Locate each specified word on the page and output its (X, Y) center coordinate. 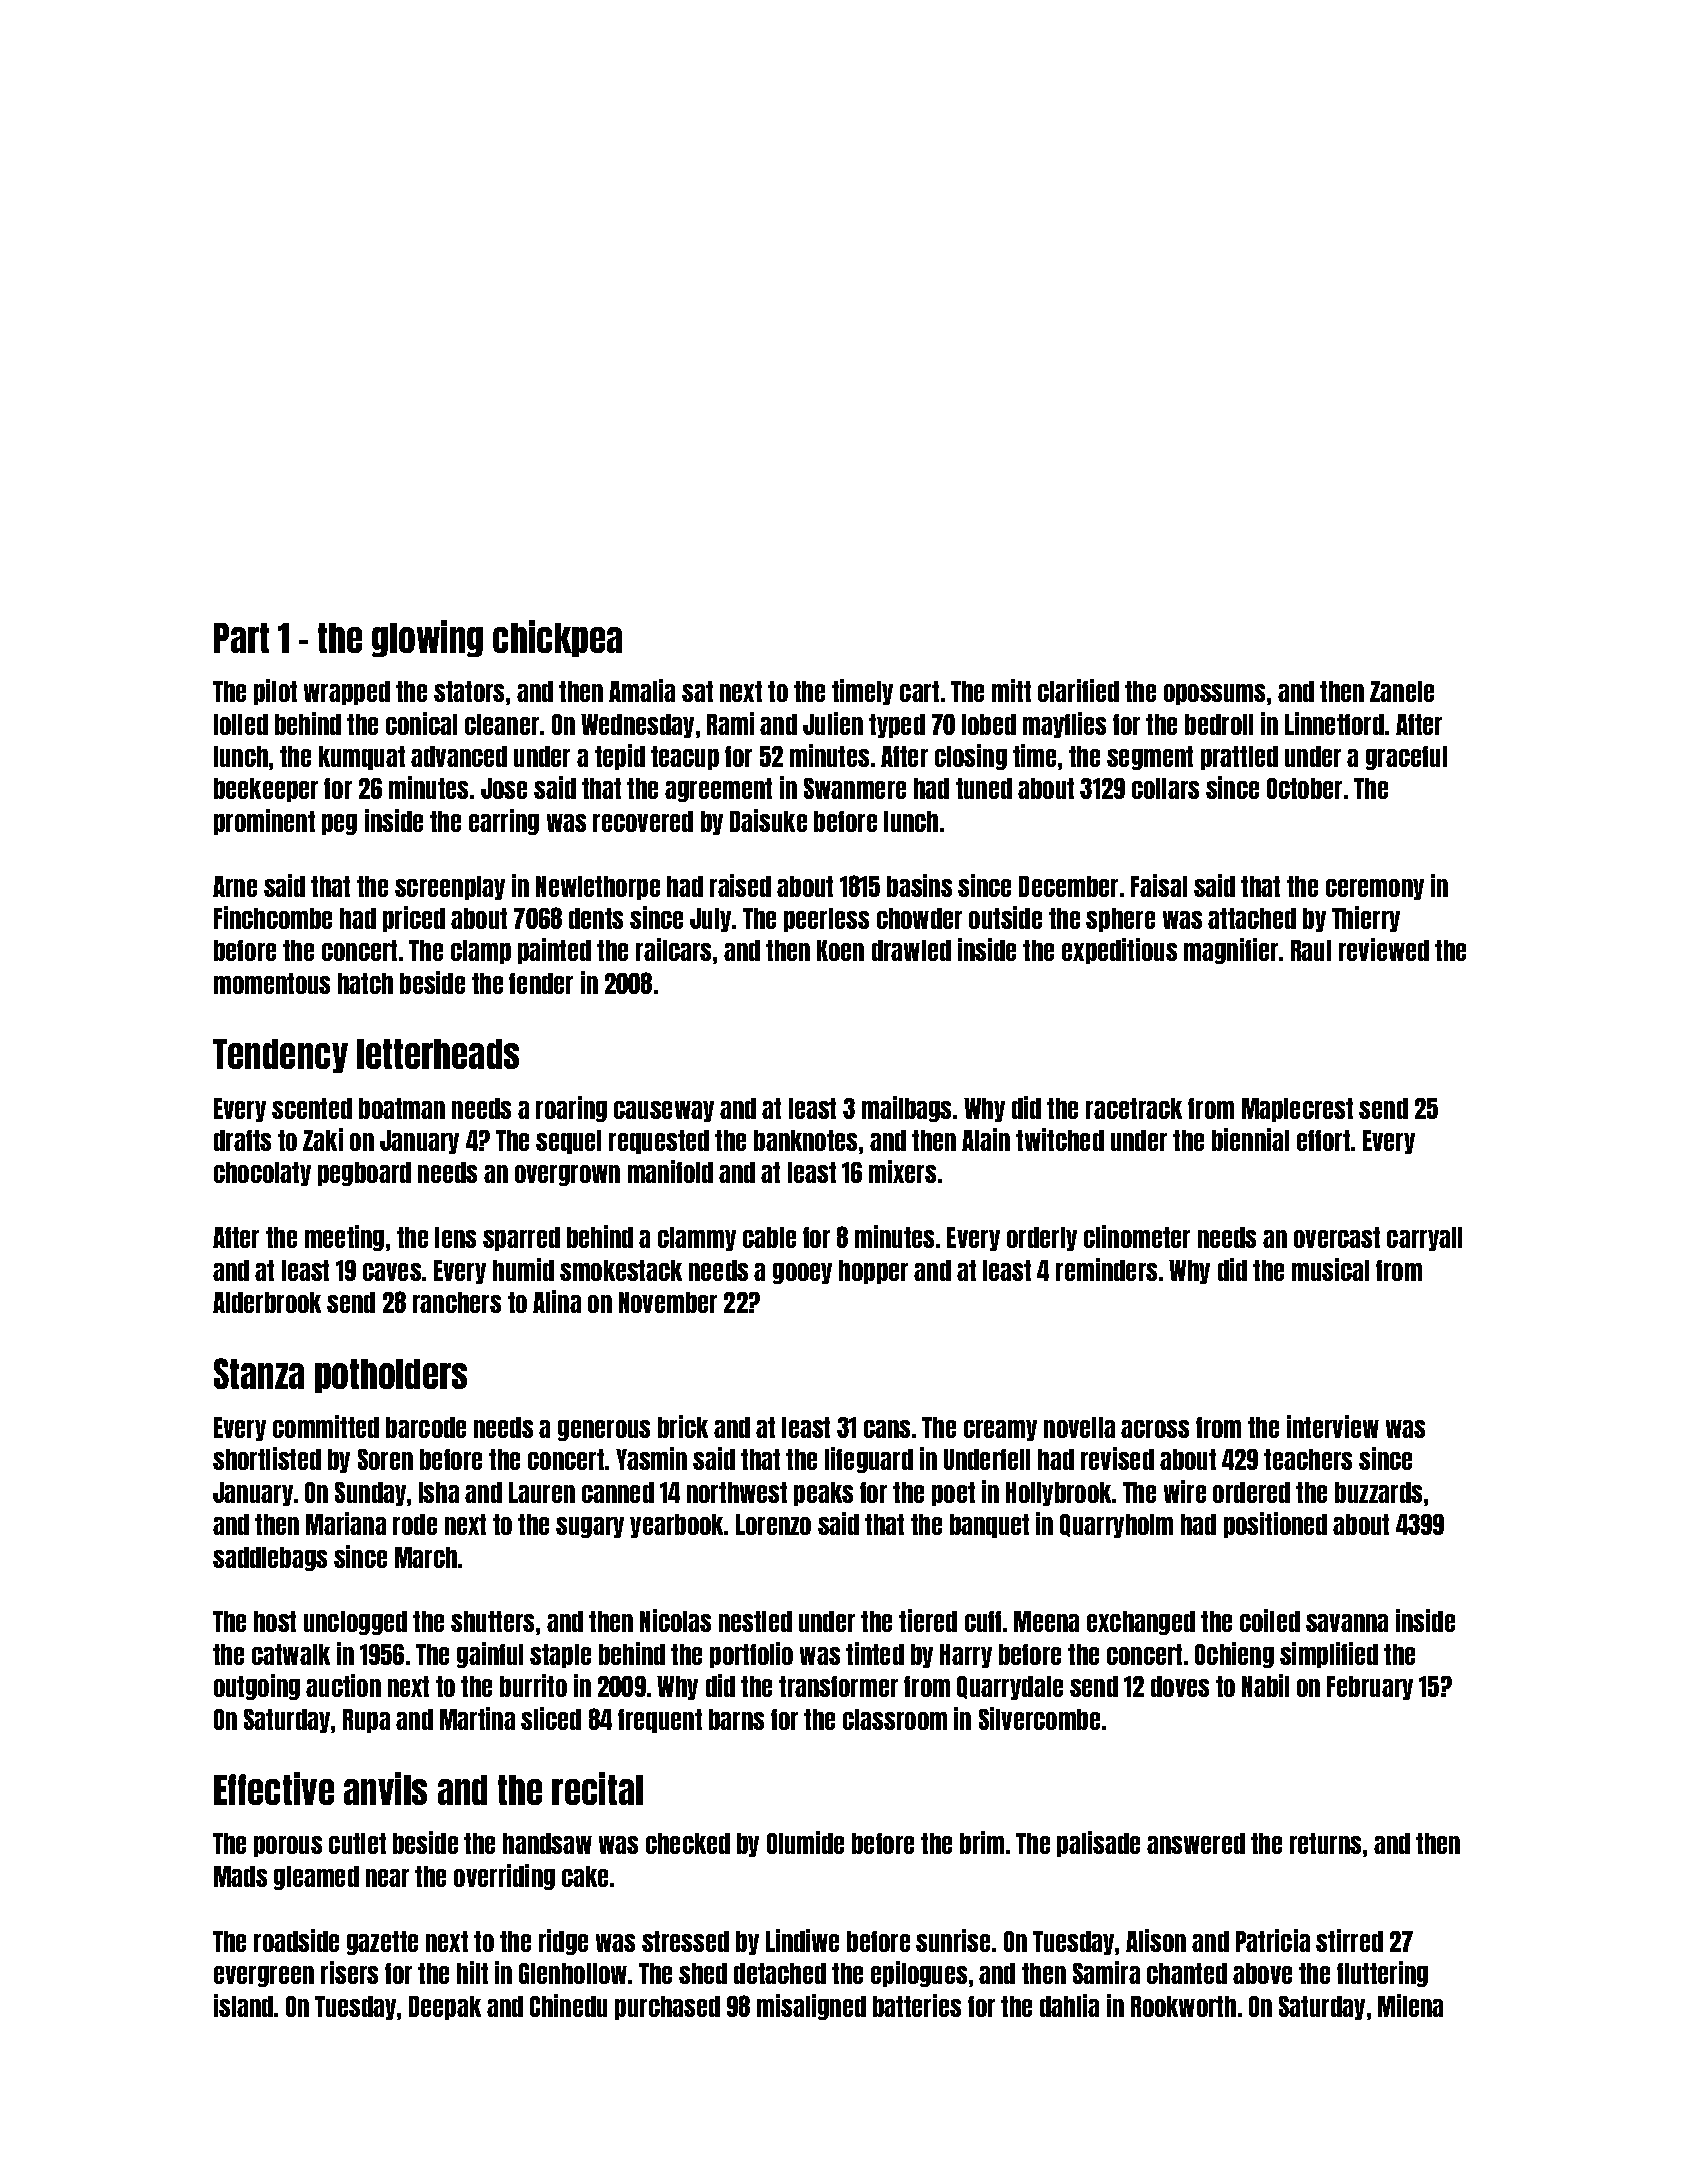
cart (919, 691)
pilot (275, 692)
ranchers (457, 1302)
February (1370, 1688)
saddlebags (270, 1559)
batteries (917, 2005)
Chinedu (568, 2005)
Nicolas (675, 1620)
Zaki (323, 1139)
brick (683, 1426)
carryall (1424, 1239)
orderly (1042, 1239)
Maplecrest (1297, 1110)
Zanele (1402, 691)
